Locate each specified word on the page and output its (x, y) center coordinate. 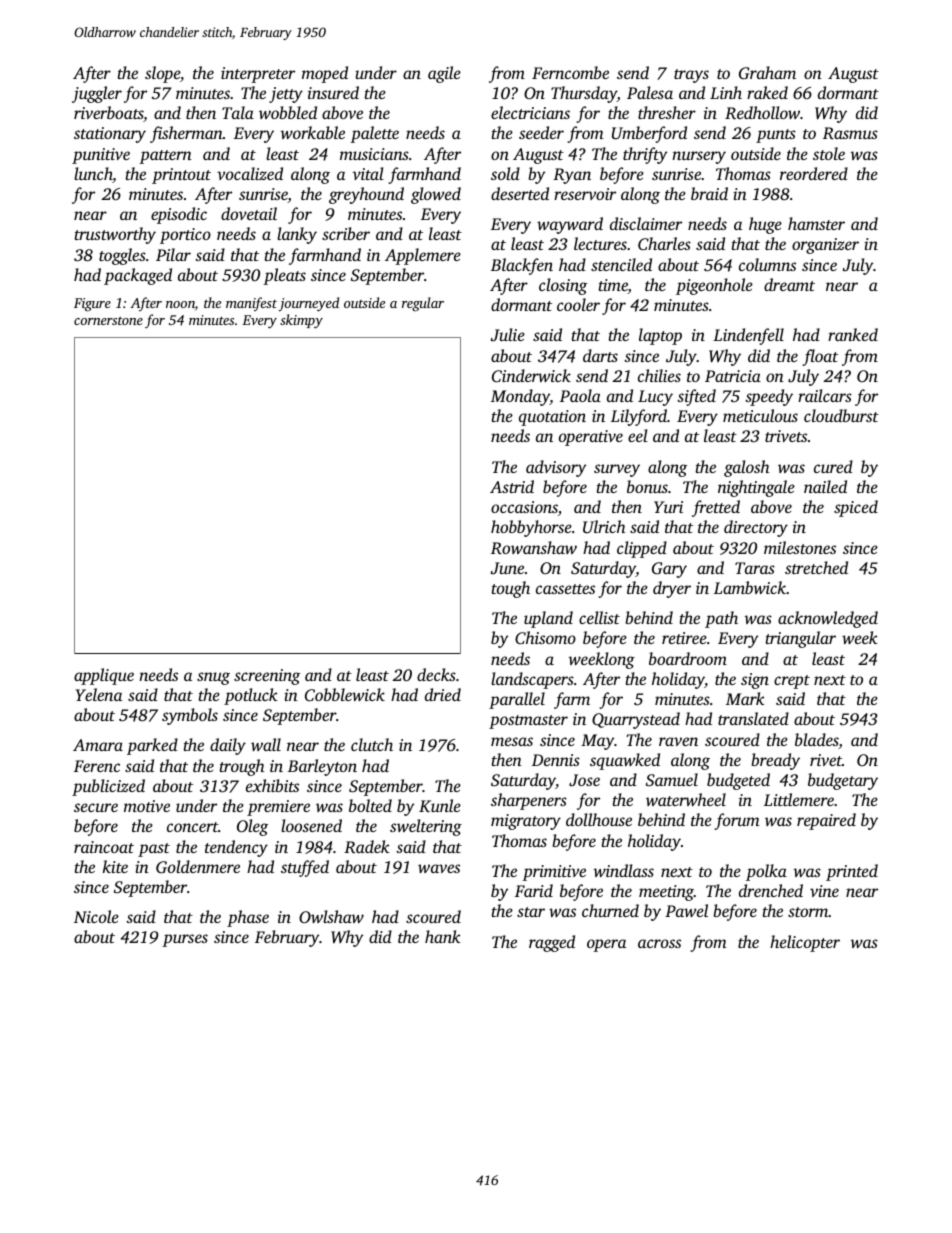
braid (709, 193)
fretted (716, 508)
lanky (297, 235)
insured (333, 92)
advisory (556, 468)
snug (213, 678)
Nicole (96, 916)
